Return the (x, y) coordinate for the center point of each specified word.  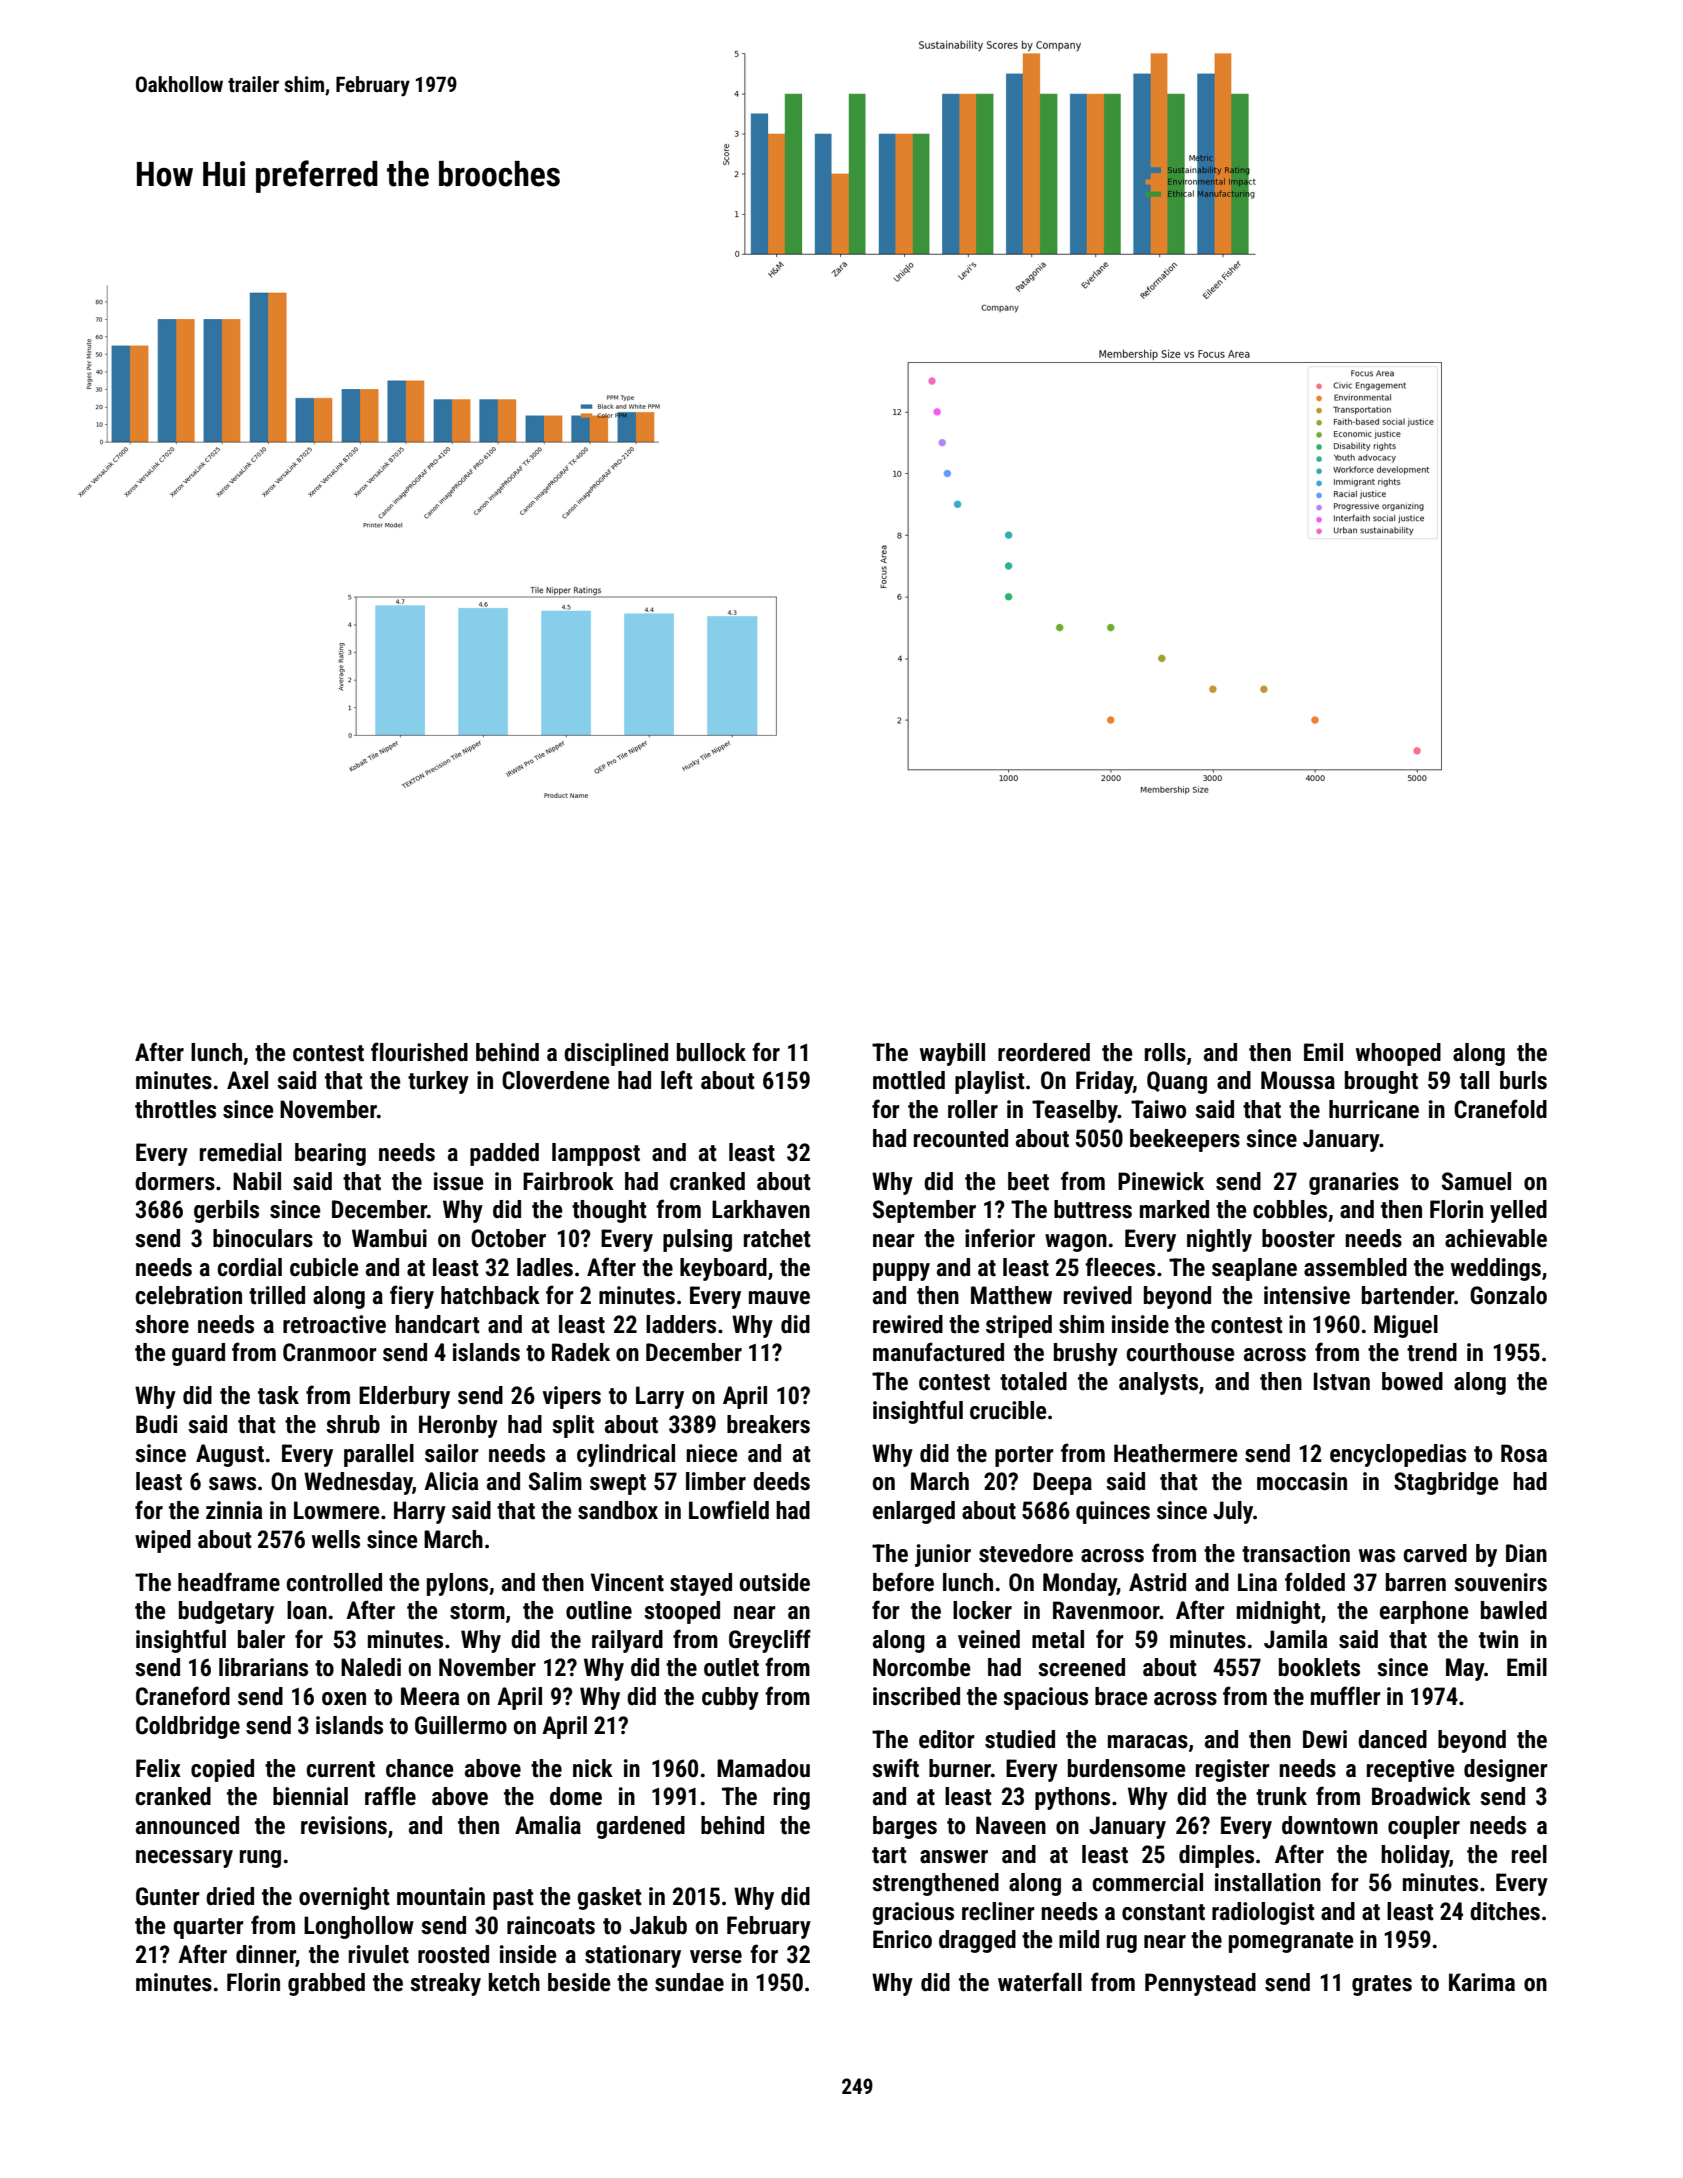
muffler (1346, 1696)
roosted (453, 1954)
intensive (1307, 1295)
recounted (961, 1138)
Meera (430, 1696)
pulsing (697, 1240)
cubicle (324, 1267)
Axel (247, 1080)
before (903, 1582)
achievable (1496, 1238)
